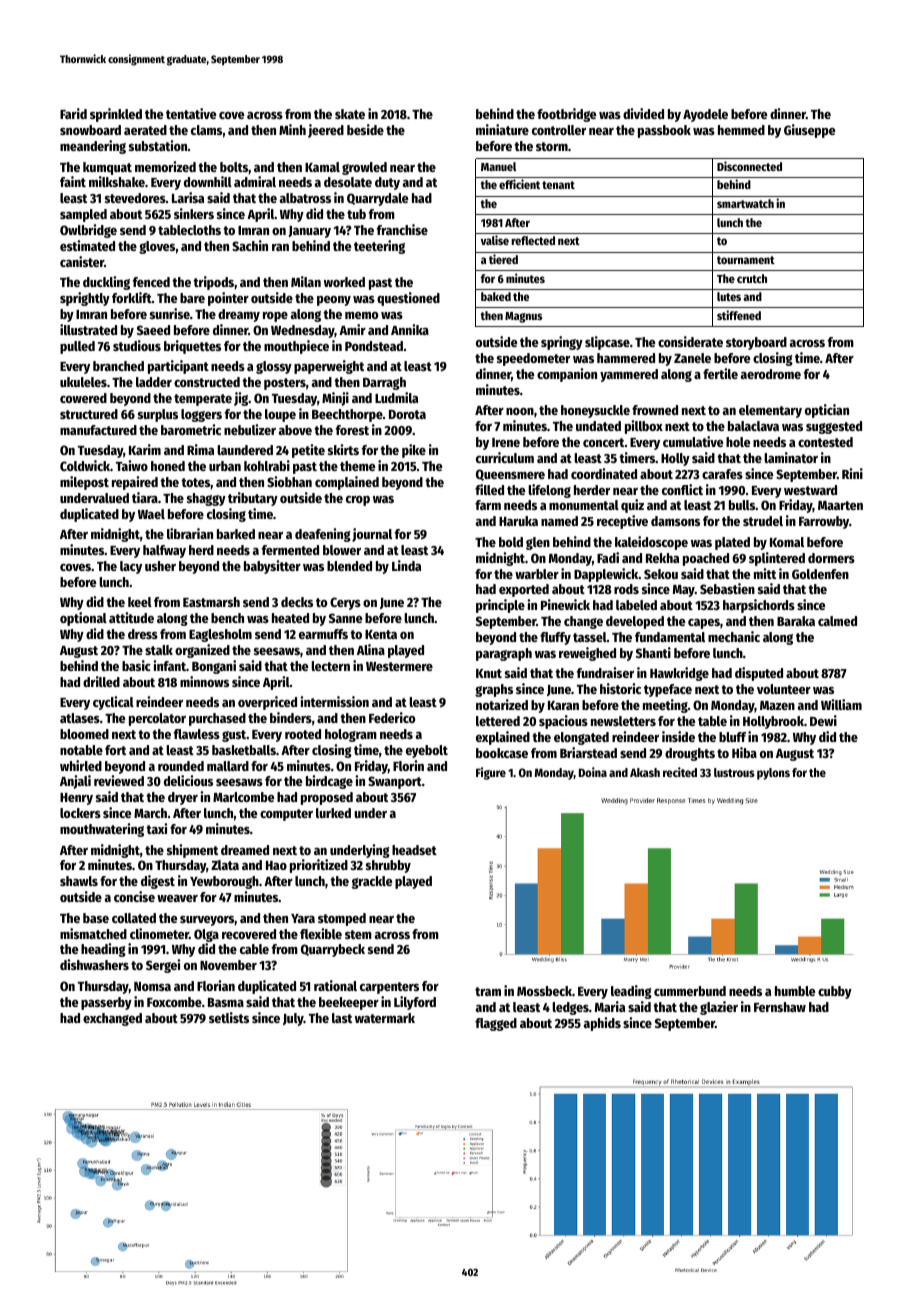  Describe the element at coordinates (350, 114) in the image. I see `skate` at that location.
